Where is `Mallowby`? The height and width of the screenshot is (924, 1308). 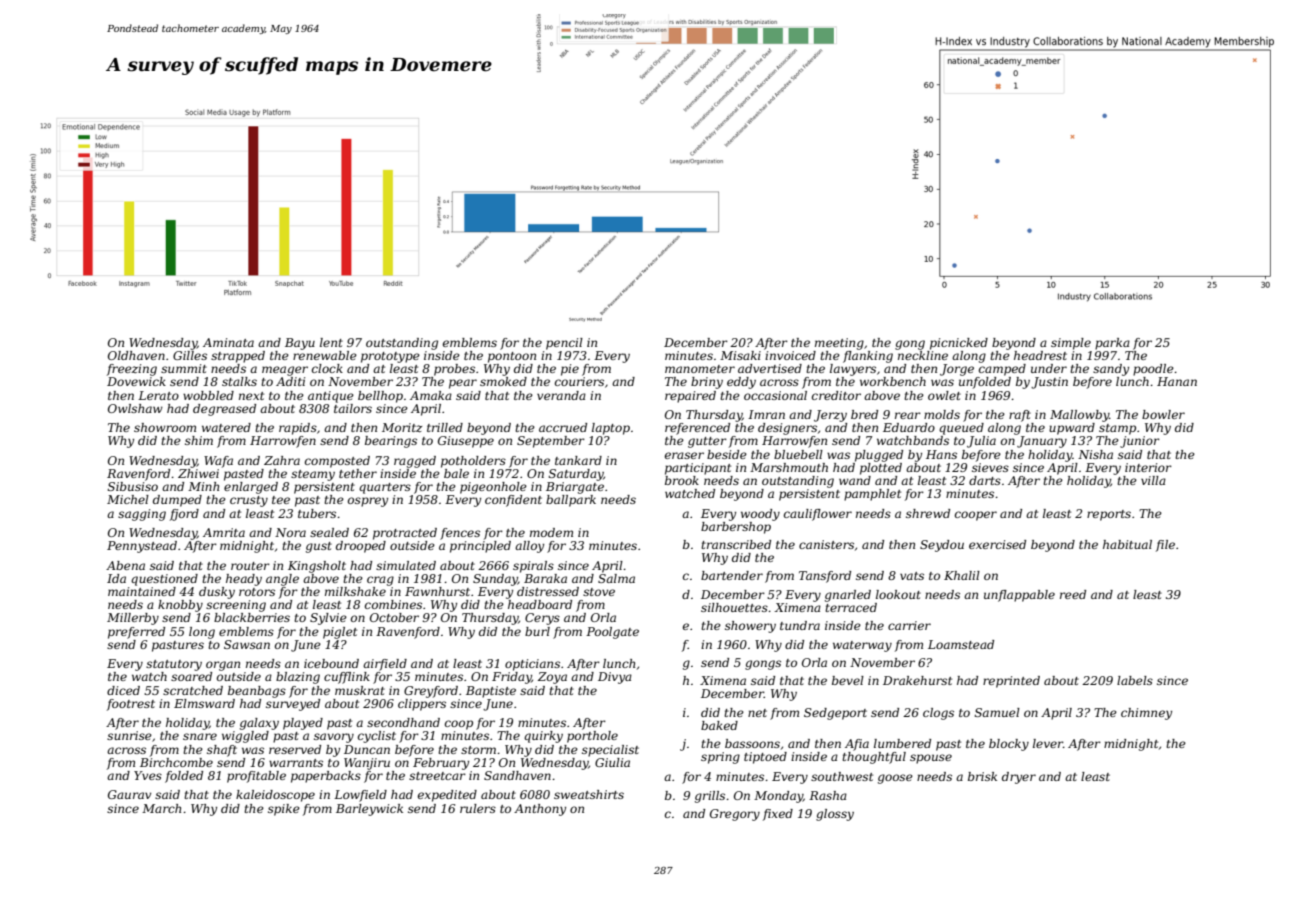 Mallowby is located at coordinates (1079, 416).
